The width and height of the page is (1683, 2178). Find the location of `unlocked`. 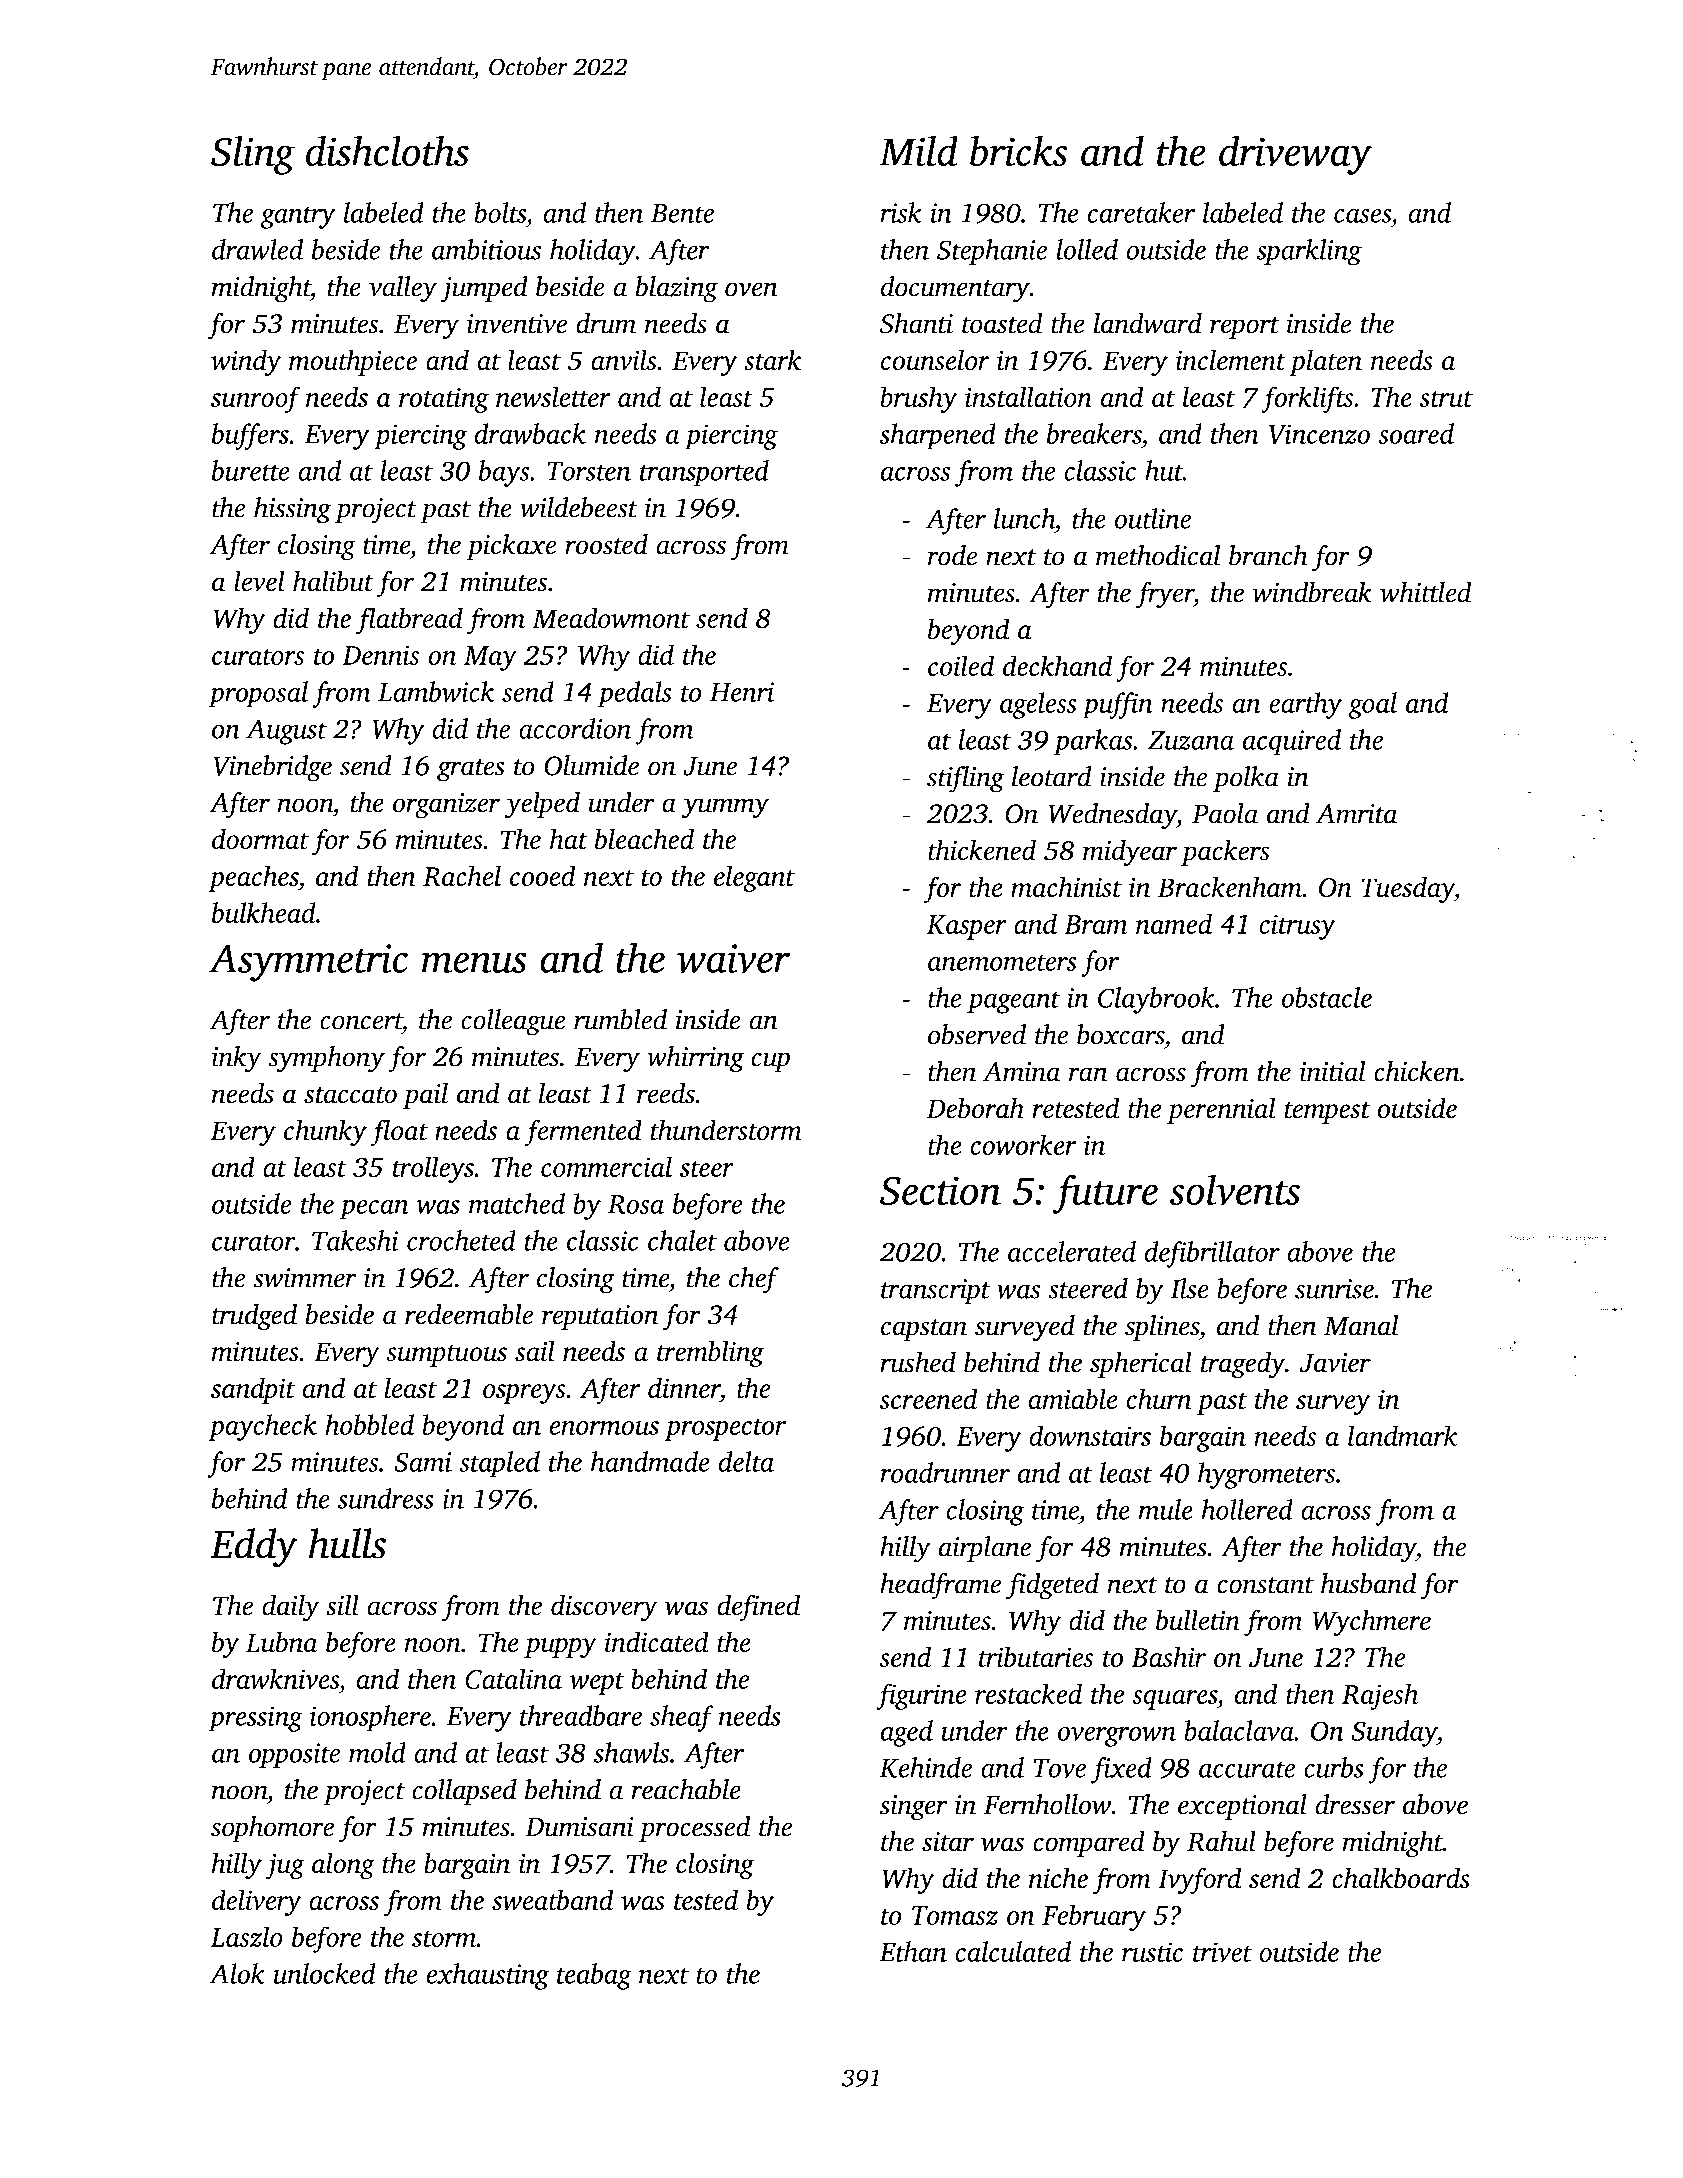

unlocked is located at coordinates (324, 1973).
